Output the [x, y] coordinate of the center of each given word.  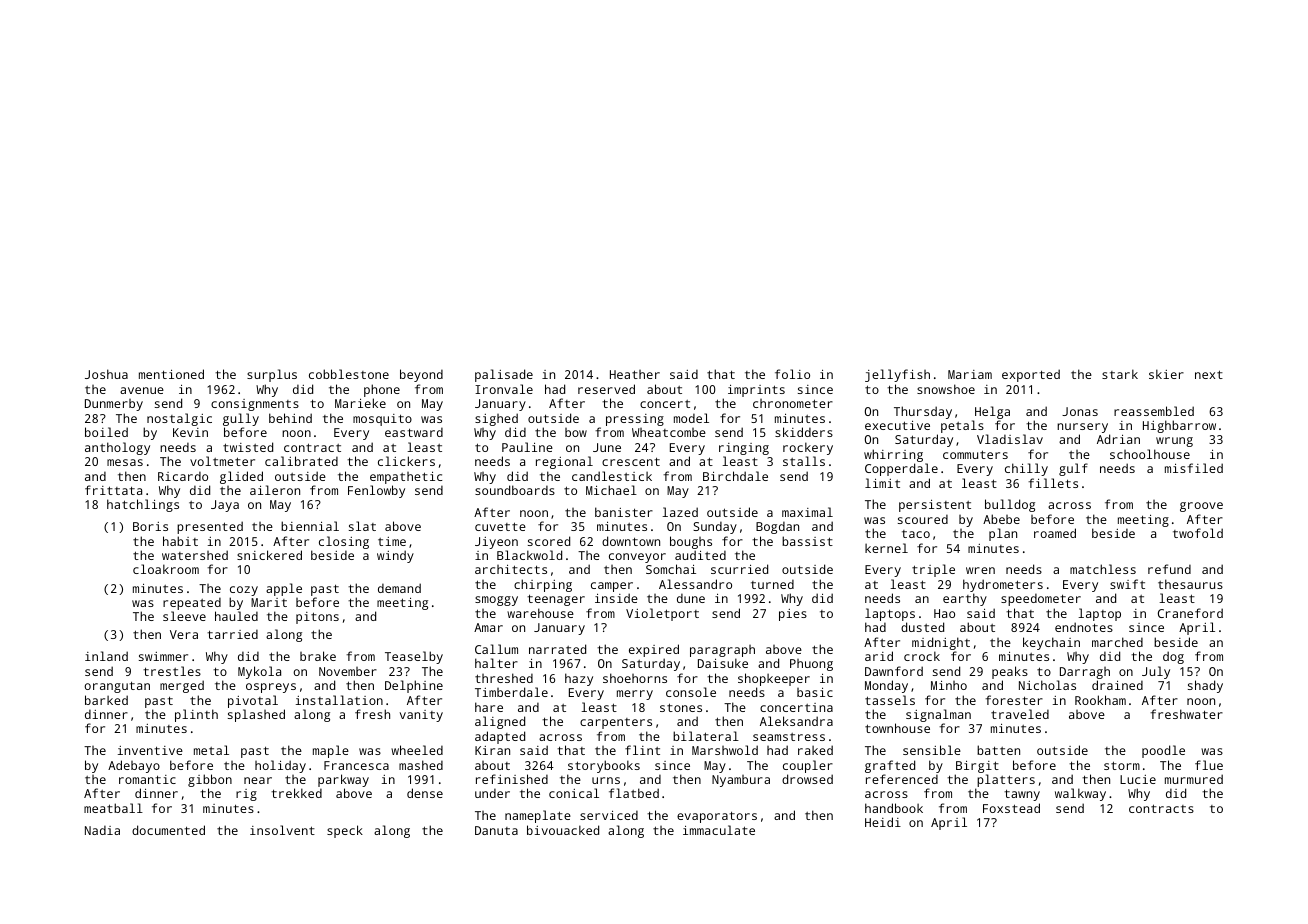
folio [792, 374]
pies [793, 615]
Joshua [106, 374]
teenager [556, 600]
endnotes [1084, 627]
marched [1117, 642]
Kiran [492, 750]
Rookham [1100, 700]
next [1209, 374]
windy [395, 556]
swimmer [163, 656]
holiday [280, 766]
